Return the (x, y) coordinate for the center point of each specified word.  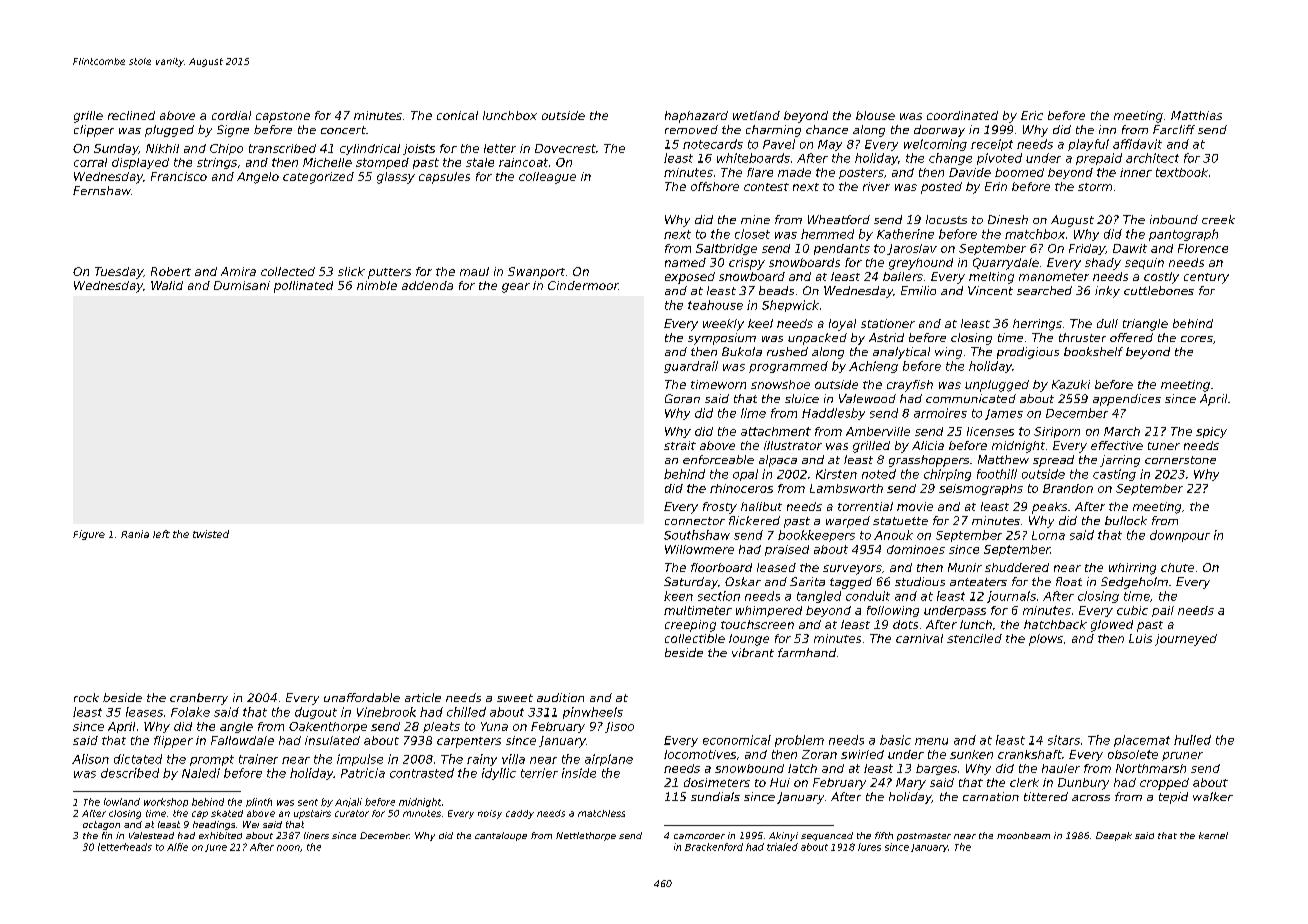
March (1122, 431)
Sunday (116, 149)
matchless (601, 813)
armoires (940, 413)
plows (1046, 640)
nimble (377, 285)
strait (680, 445)
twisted (211, 534)
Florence (1203, 248)
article (423, 697)
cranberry (199, 699)
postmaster (924, 837)
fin (107, 835)
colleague (547, 178)
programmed (788, 367)
